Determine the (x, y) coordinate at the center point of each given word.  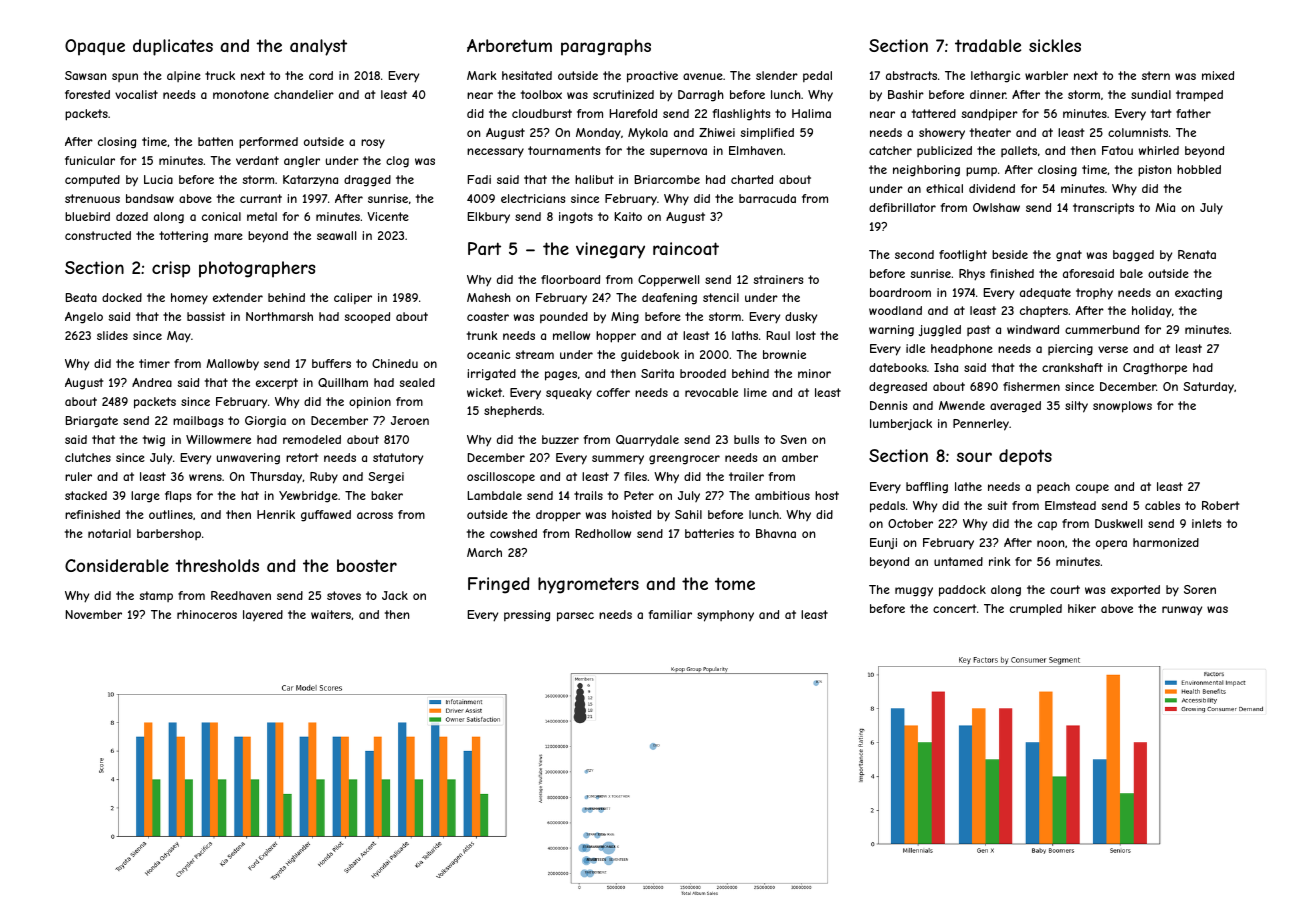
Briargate (91, 422)
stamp (156, 596)
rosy (373, 144)
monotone (241, 94)
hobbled (1199, 169)
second (914, 254)
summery (618, 459)
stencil (721, 297)
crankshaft (1072, 367)
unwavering (248, 459)
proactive (652, 77)
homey (189, 299)
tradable (988, 45)
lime (755, 392)
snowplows (1122, 407)
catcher (890, 150)
